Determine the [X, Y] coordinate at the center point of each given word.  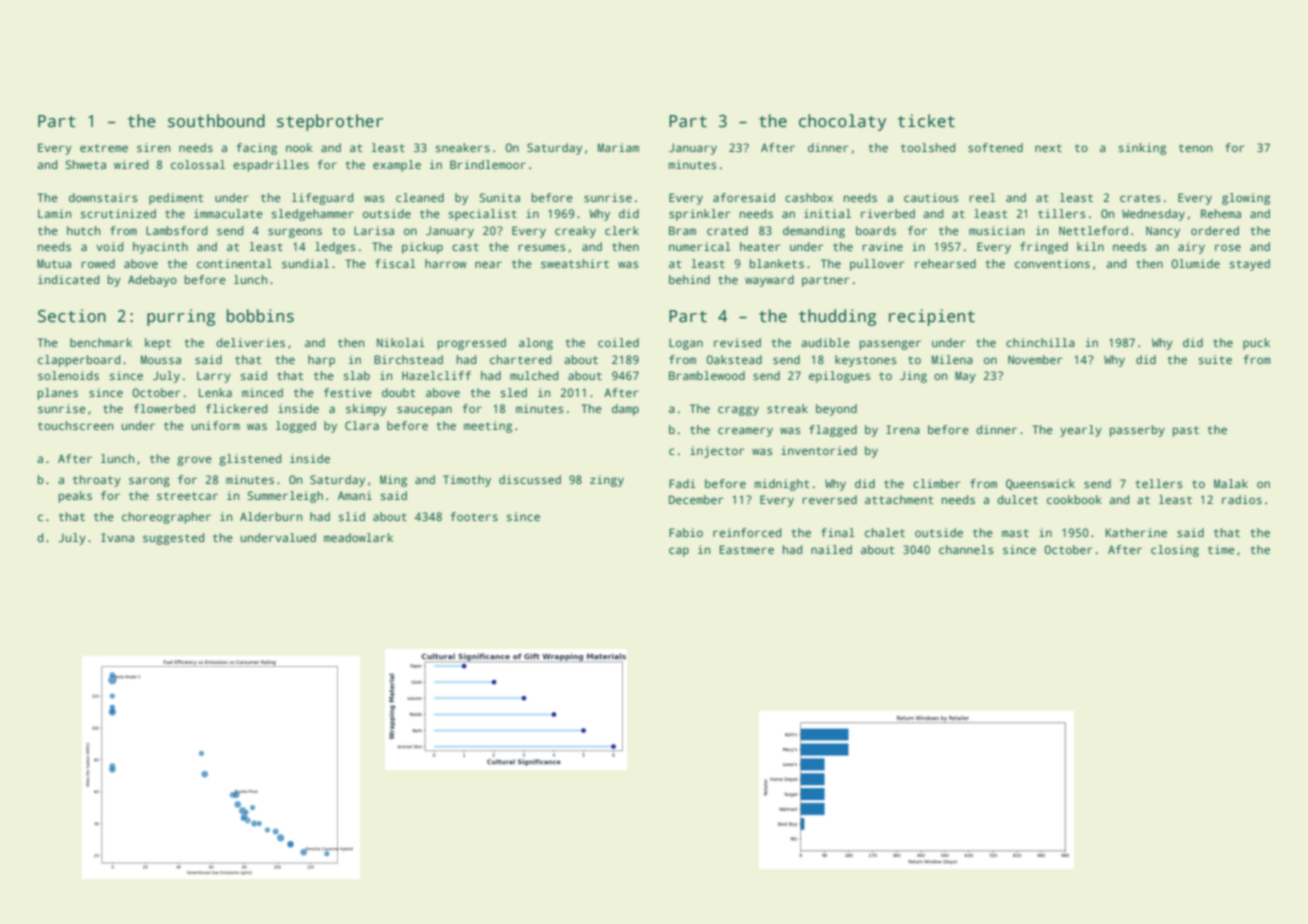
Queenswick [1040, 484]
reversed [829, 499]
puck [1256, 344]
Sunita [499, 197]
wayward [769, 281]
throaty [97, 481]
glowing [1246, 199]
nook [299, 147]
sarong [149, 482]
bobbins [260, 316]
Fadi [682, 483]
